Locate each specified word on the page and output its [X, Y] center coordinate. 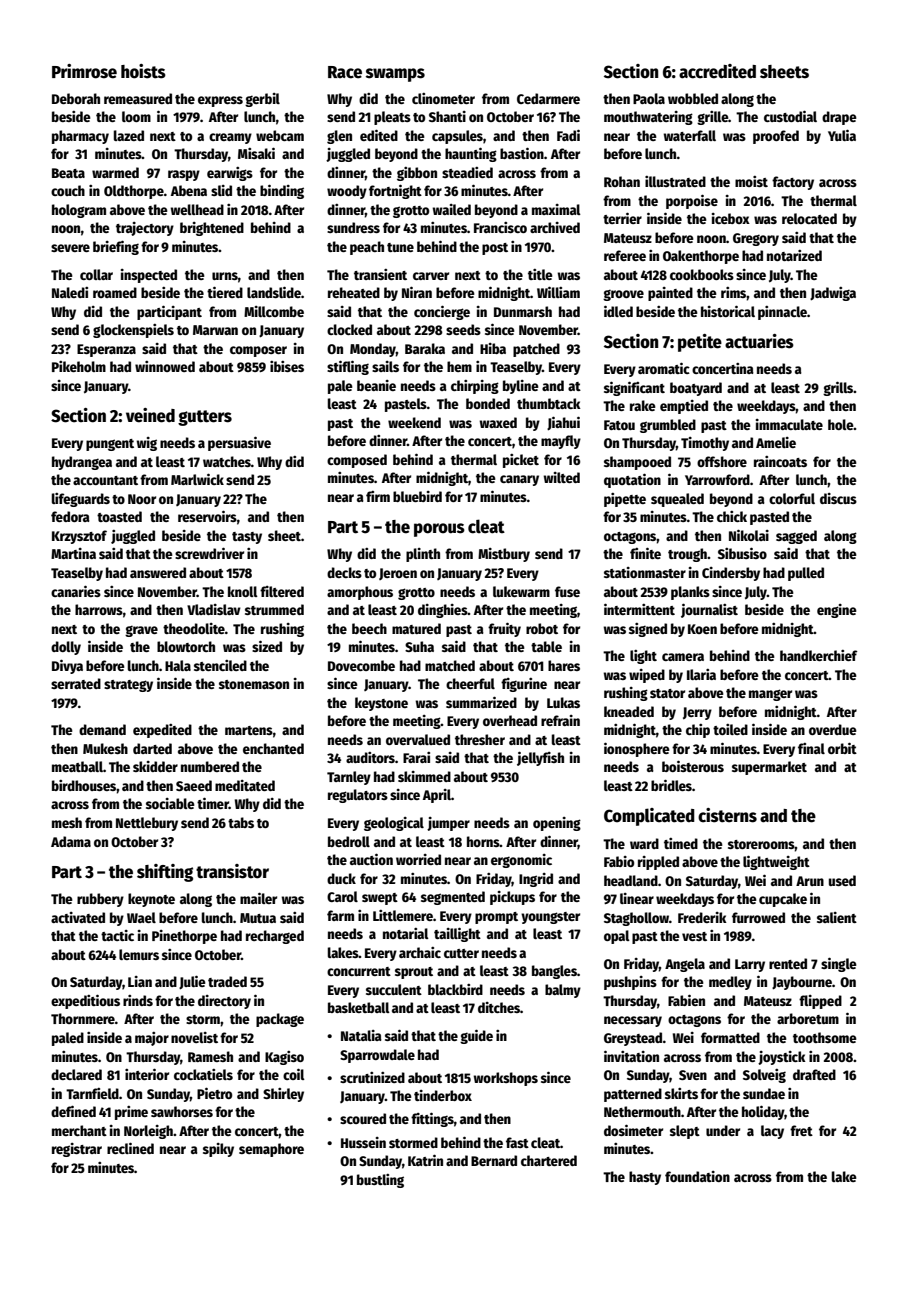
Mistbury [504, 555]
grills [838, 388]
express [220, 101]
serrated [76, 683]
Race [345, 72]
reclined [130, 1148]
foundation [697, 1176]
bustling [380, 1181]
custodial [790, 116]
